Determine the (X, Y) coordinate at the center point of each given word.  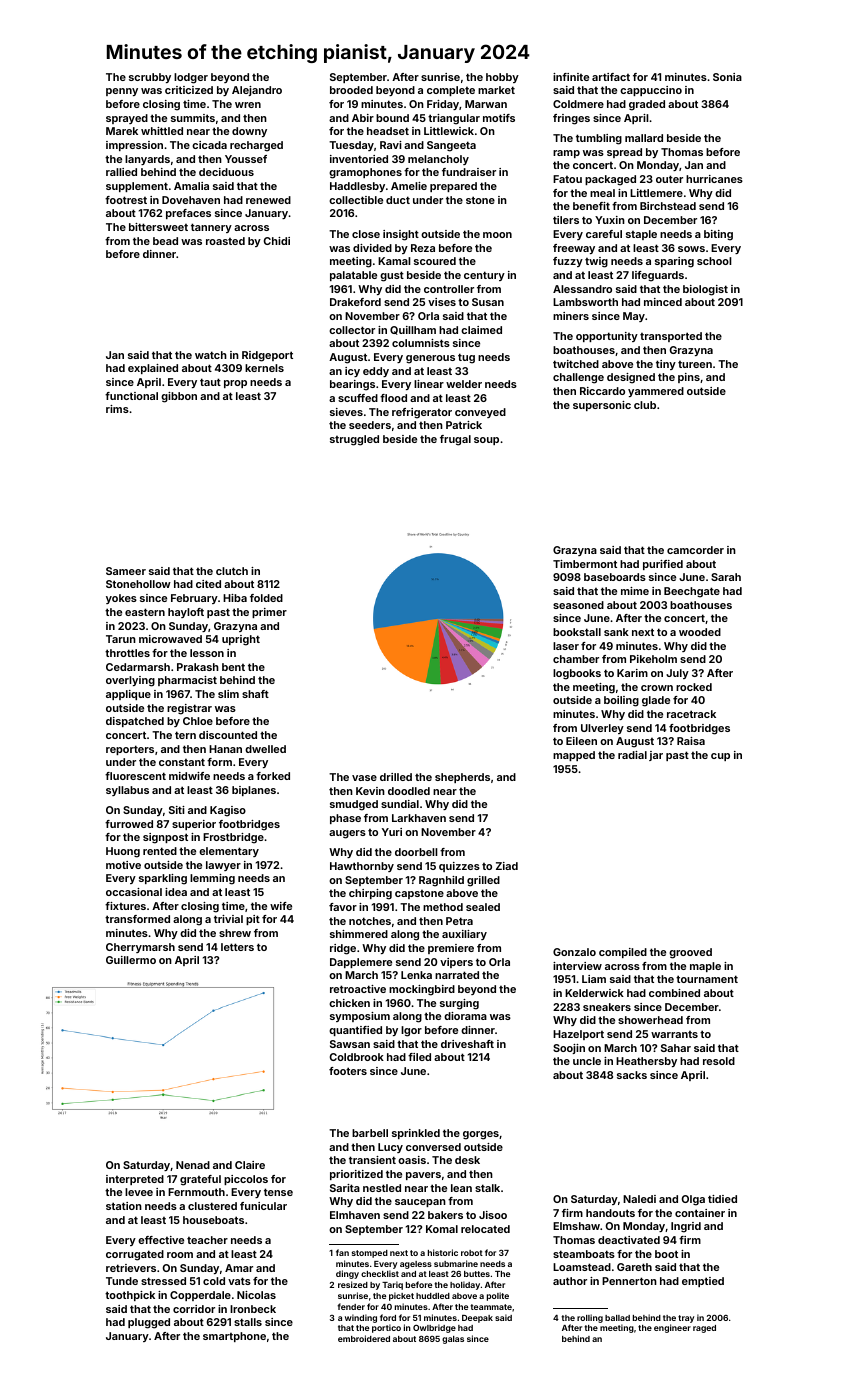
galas (453, 1340)
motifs (499, 118)
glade (656, 701)
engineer (672, 1328)
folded (266, 598)
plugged (149, 1323)
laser (566, 646)
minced (663, 302)
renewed (268, 200)
